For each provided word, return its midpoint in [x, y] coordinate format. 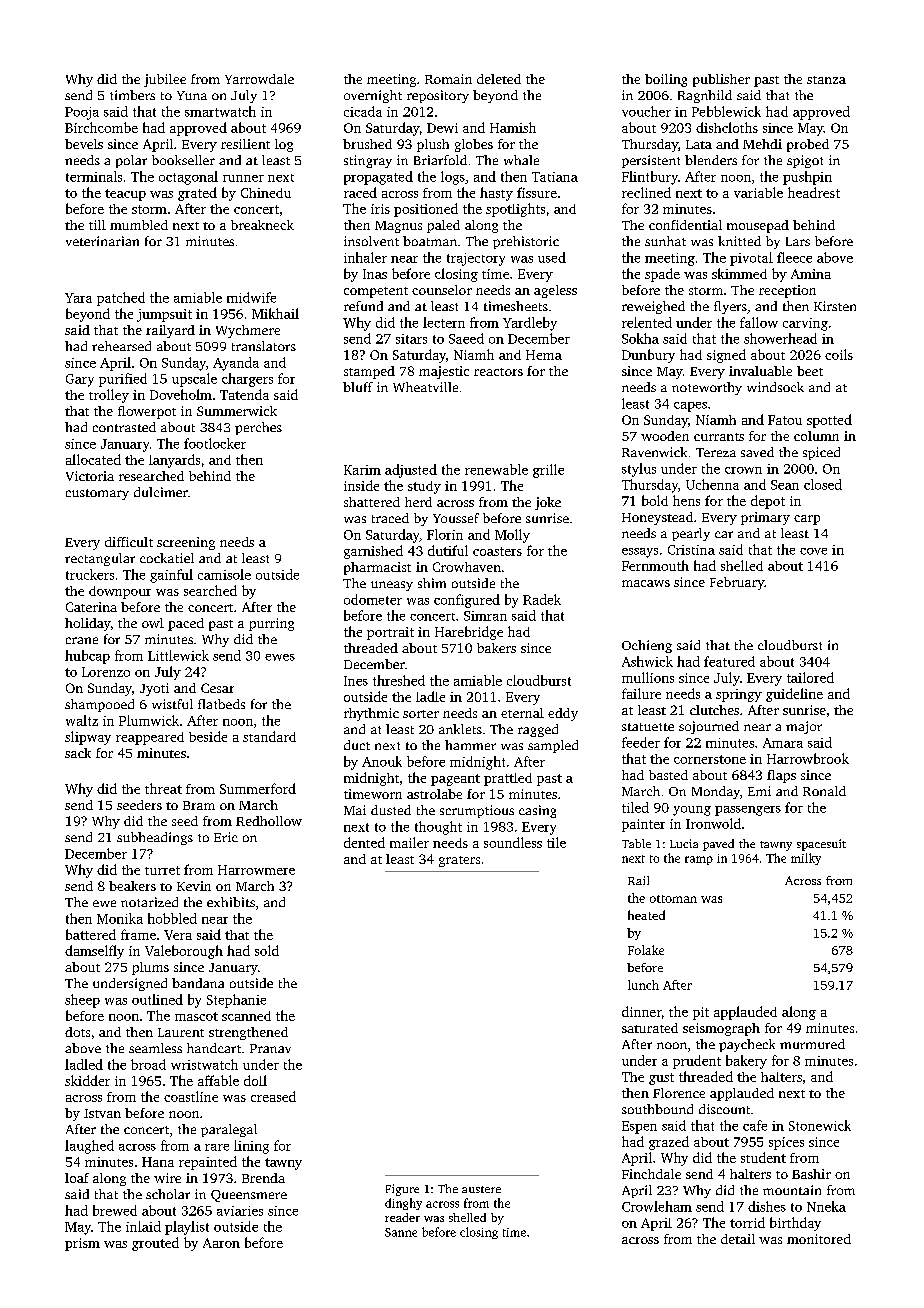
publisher [721, 80]
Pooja [82, 113]
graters [459, 861]
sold [267, 950]
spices [786, 1143]
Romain [448, 79]
